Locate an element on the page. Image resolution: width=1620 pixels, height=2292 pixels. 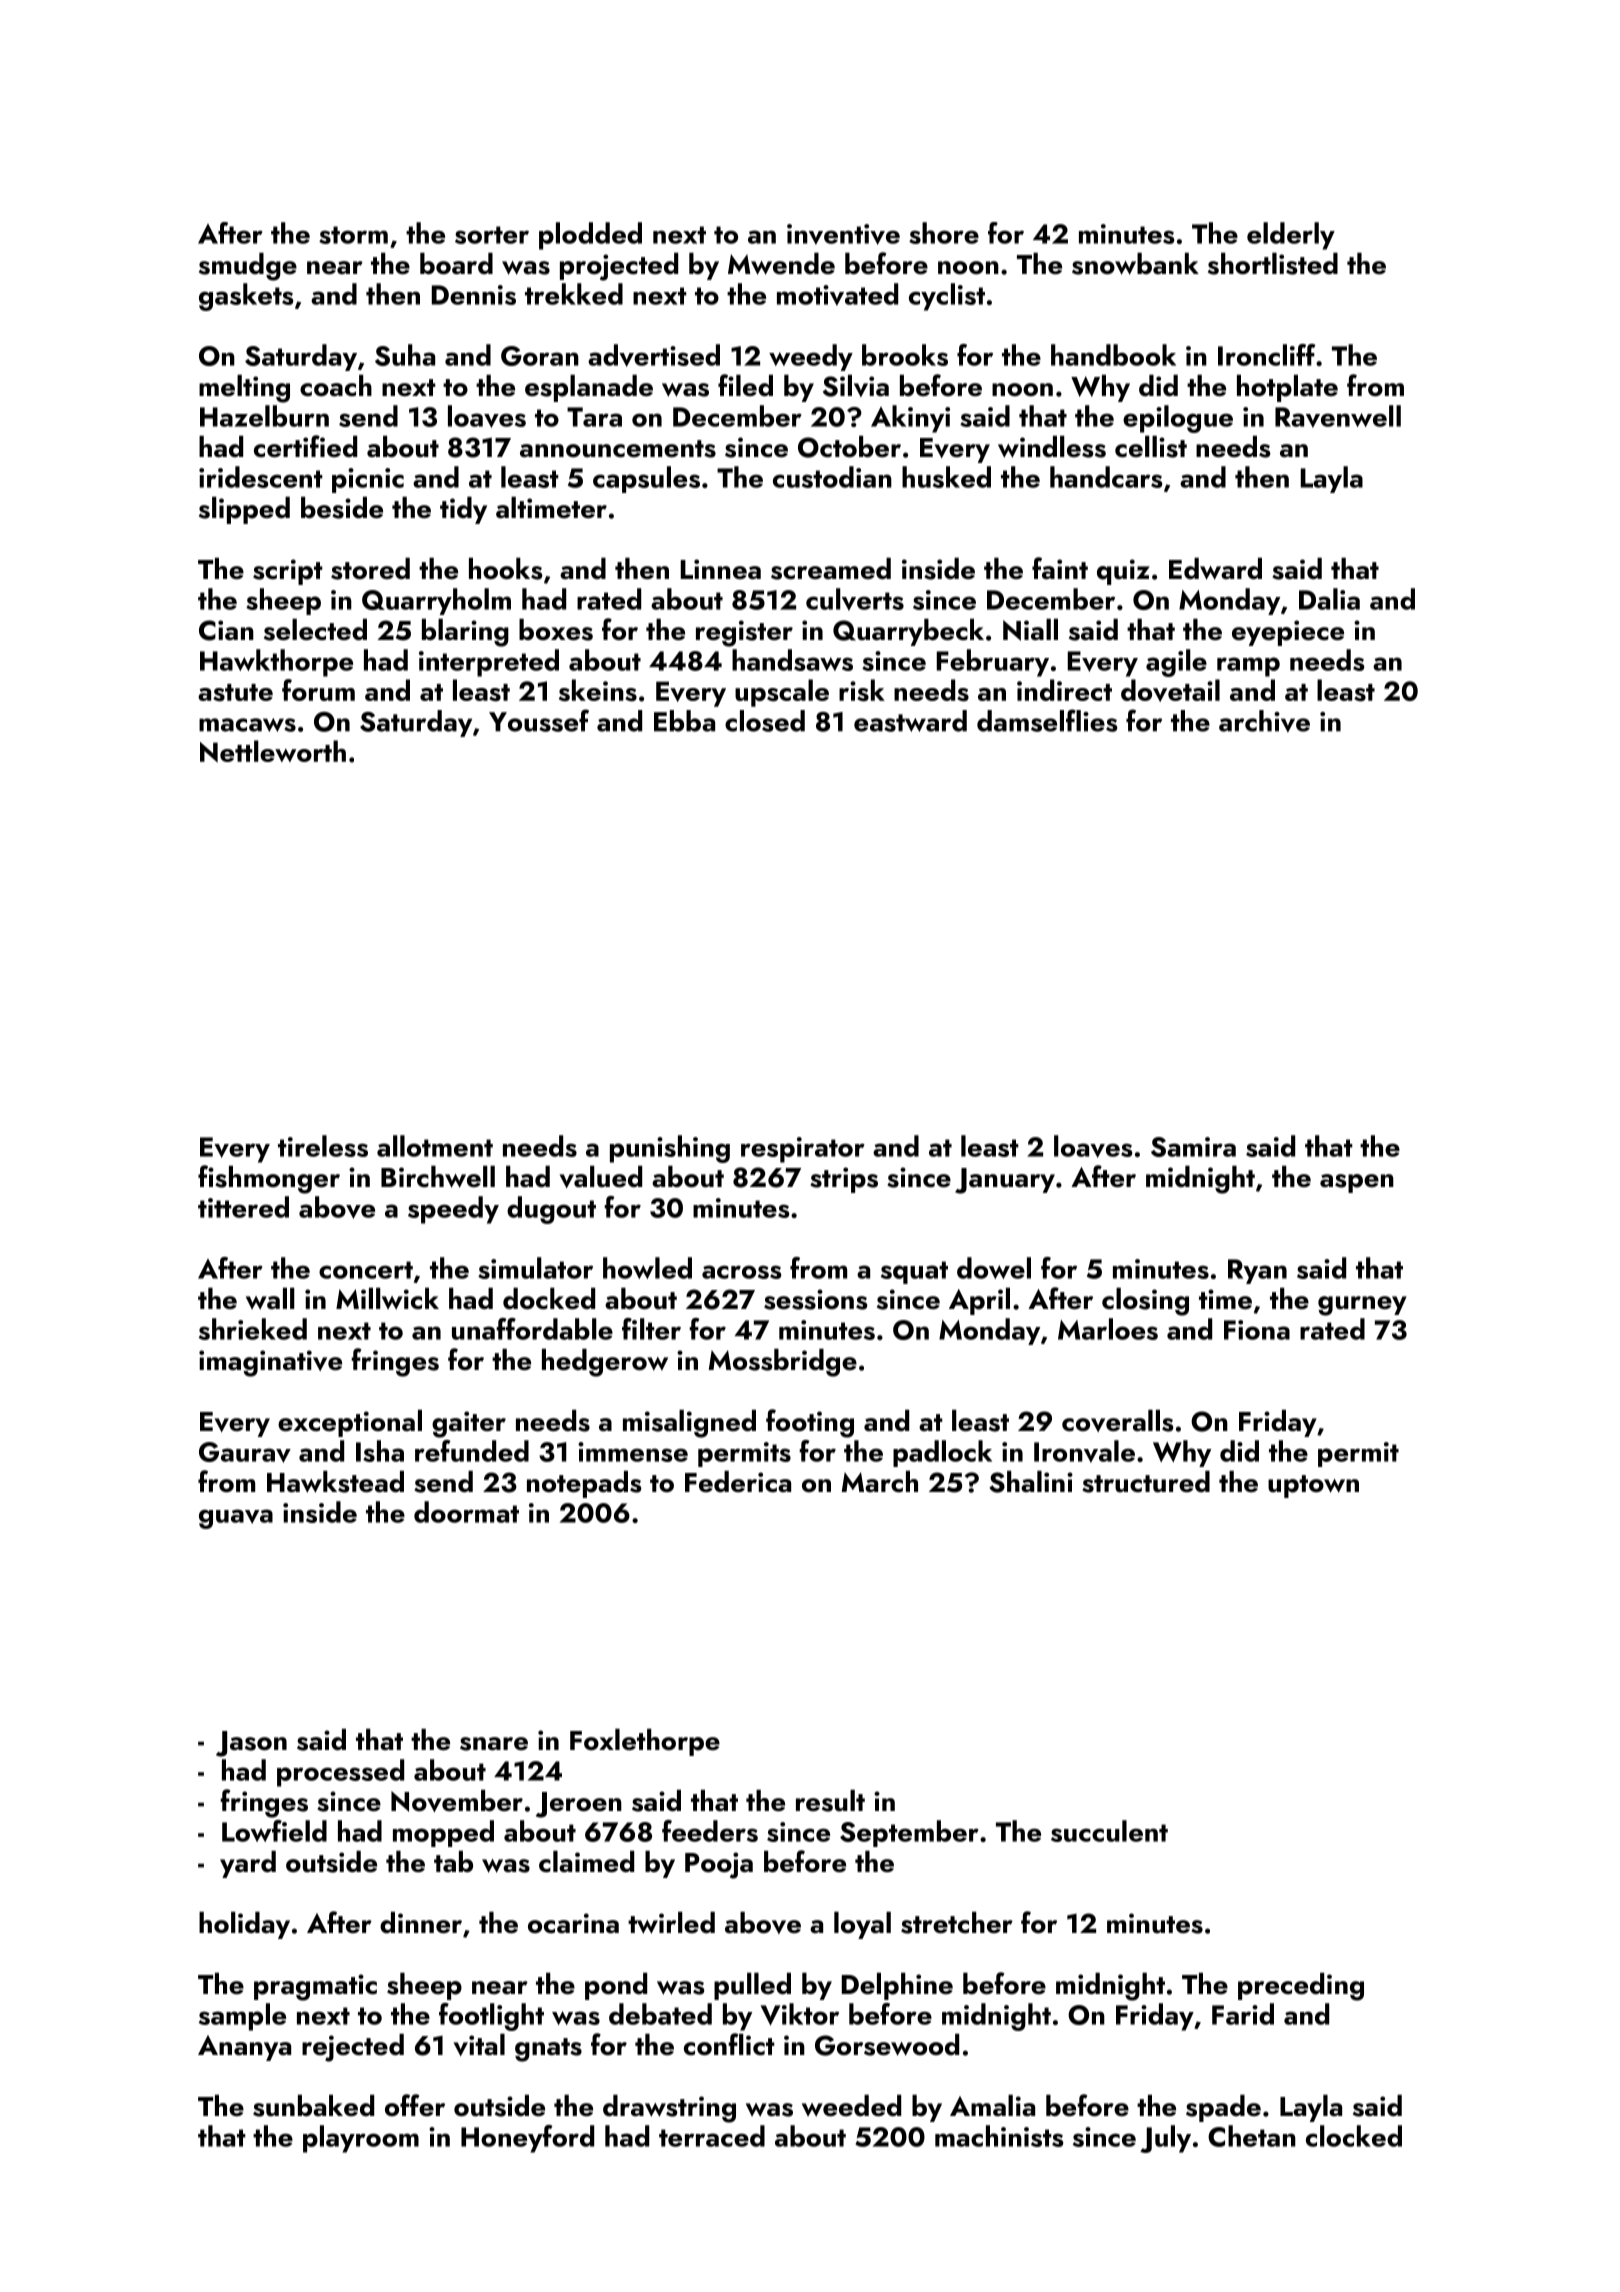
Foxlethorpe is located at coordinates (645, 1742).
